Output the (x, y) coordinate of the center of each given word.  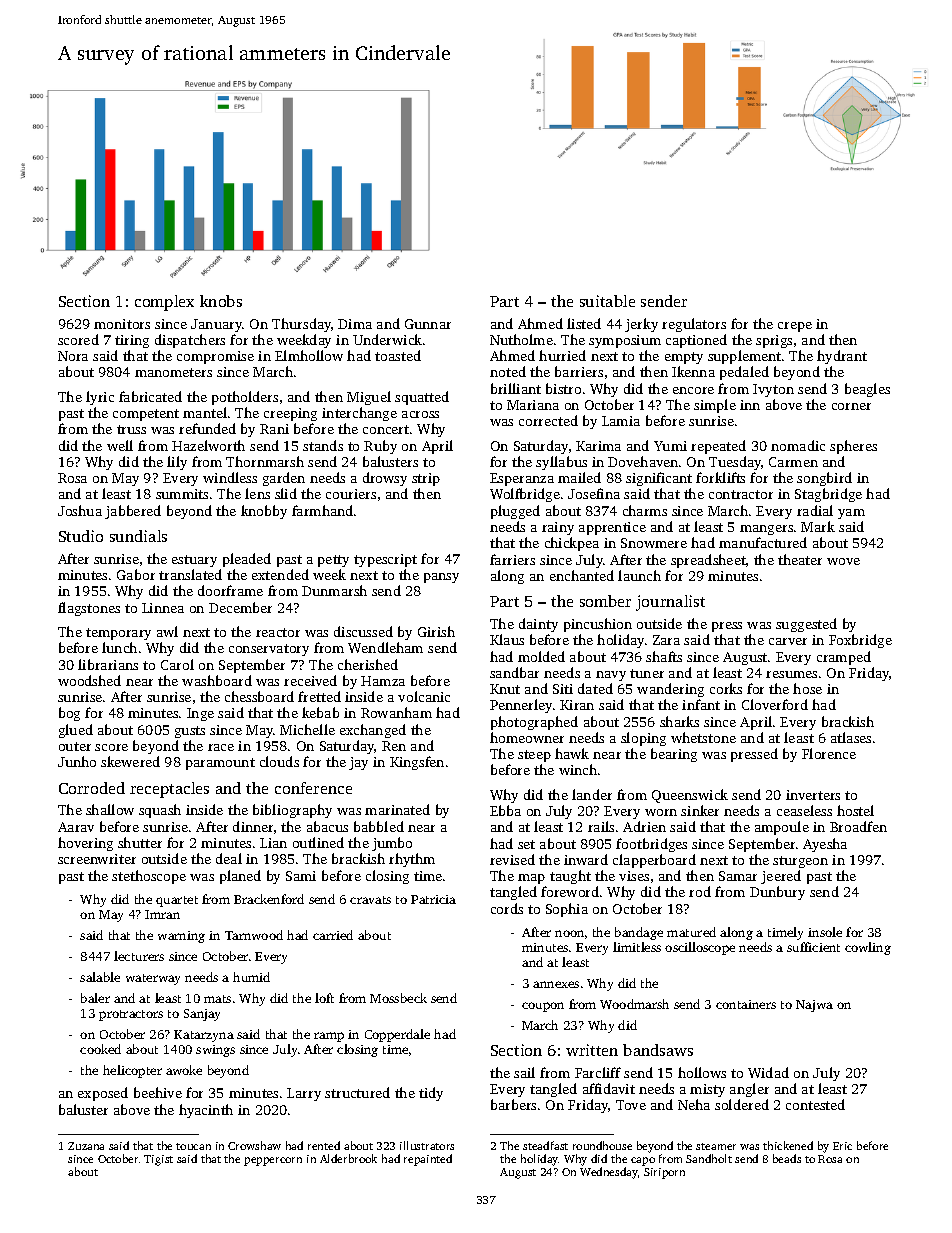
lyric (100, 398)
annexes (556, 984)
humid (251, 977)
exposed (103, 1094)
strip (426, 479)
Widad (768, 1072)
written (592, 1050)
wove (843, 561)
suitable (607, 301)
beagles (867, 390)
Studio (81, 536)
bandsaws (658, 1050)
